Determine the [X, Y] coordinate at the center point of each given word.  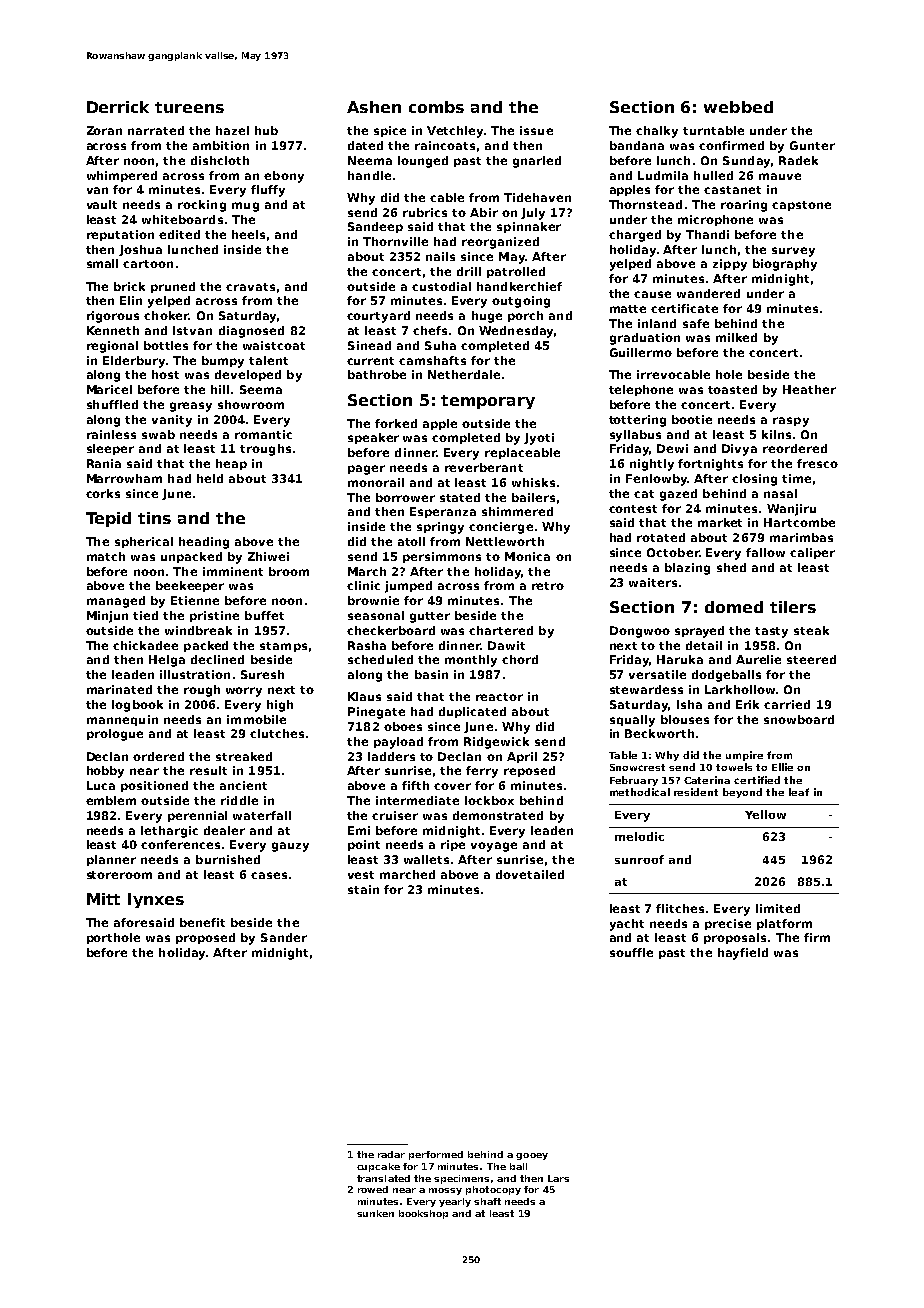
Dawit [506, 645]
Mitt [103, 899]
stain [363, 889]
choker [166, 315]
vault [102, 204]
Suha [440, 345]
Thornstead [645, 204]
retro [548, 586]
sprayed [699, 632]
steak [811, 630]
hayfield [743, 954]
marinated [119, 689]
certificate [684, 308]
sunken [375, 1213]
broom [289, 571]
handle [369, 175]
